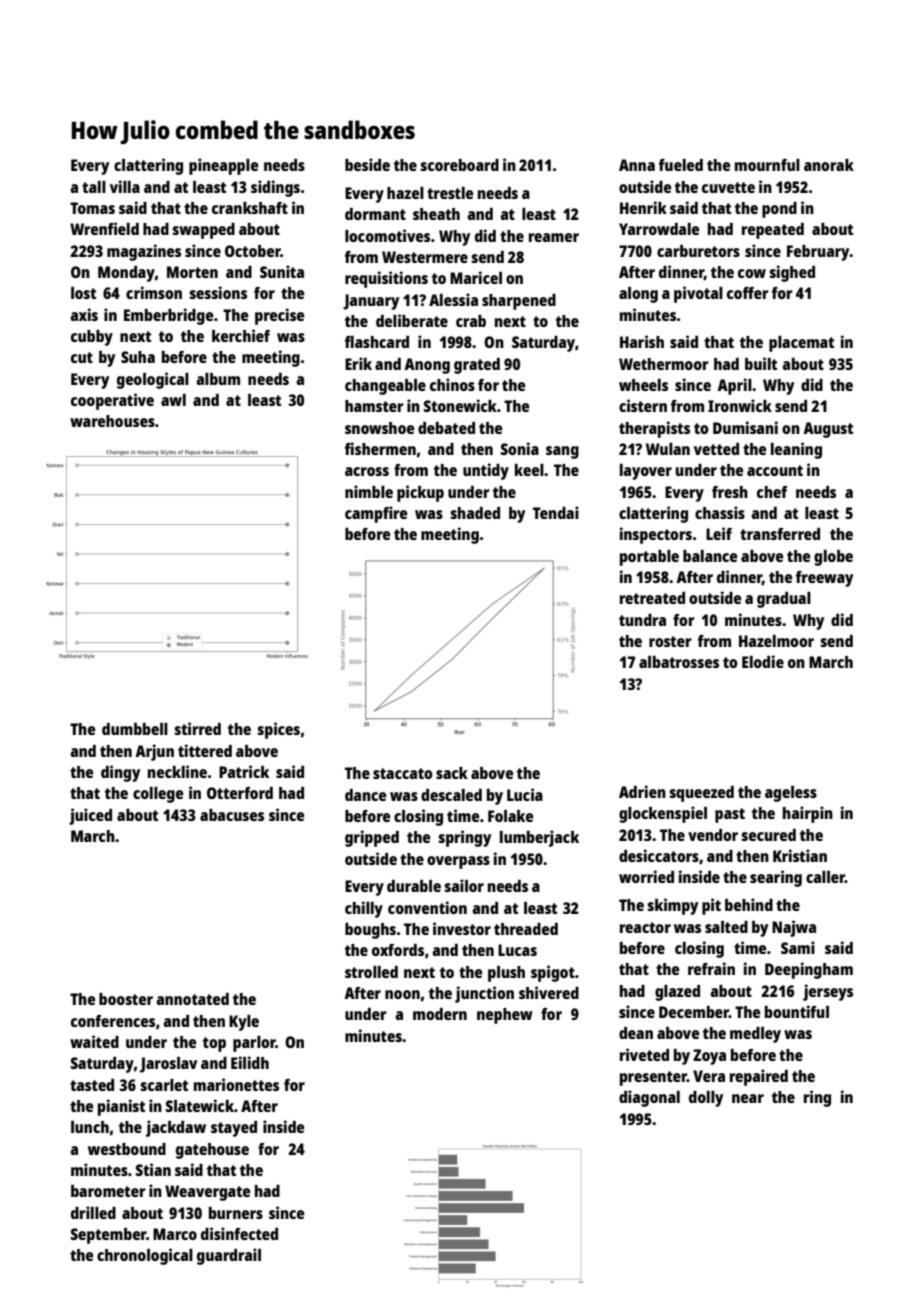  What do you see at coordinates (223, 166) in the screenshot?
I see `pineapple` at bounding box center [223, 166].
